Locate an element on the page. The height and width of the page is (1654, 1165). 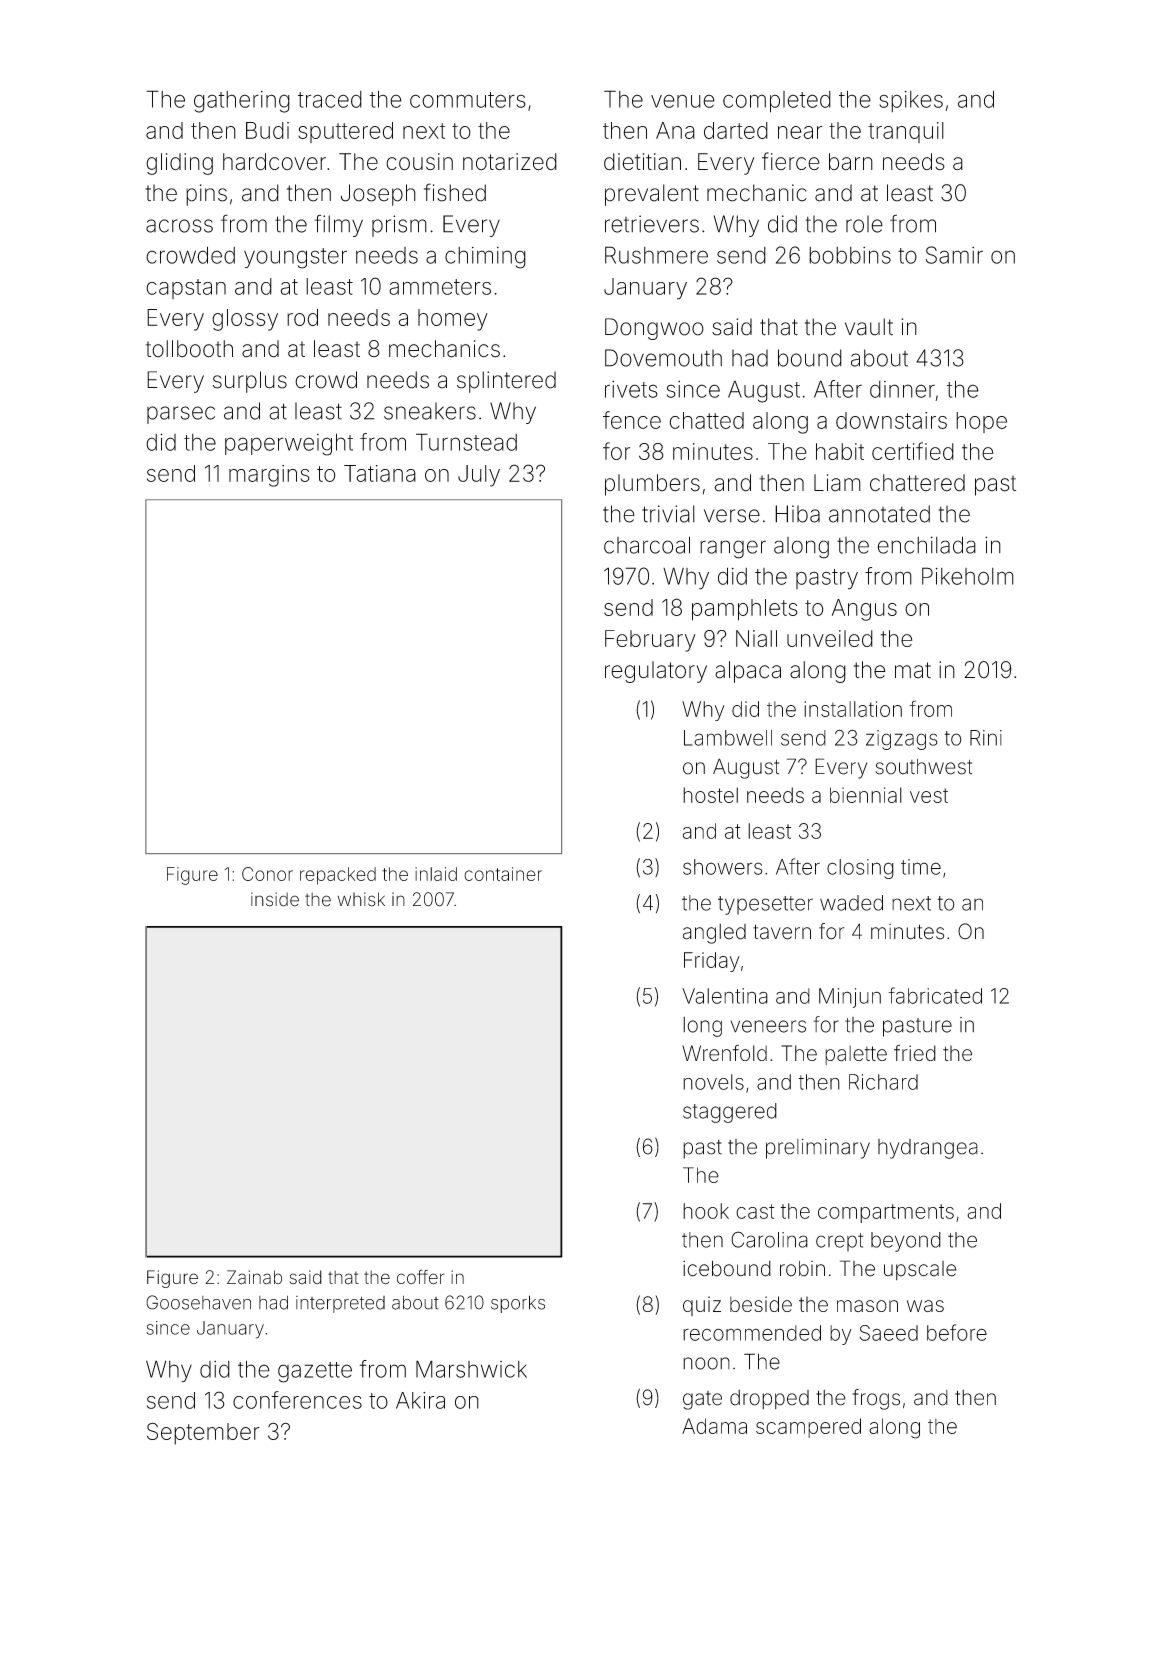
Rini is located at coordinates (986, 738).
